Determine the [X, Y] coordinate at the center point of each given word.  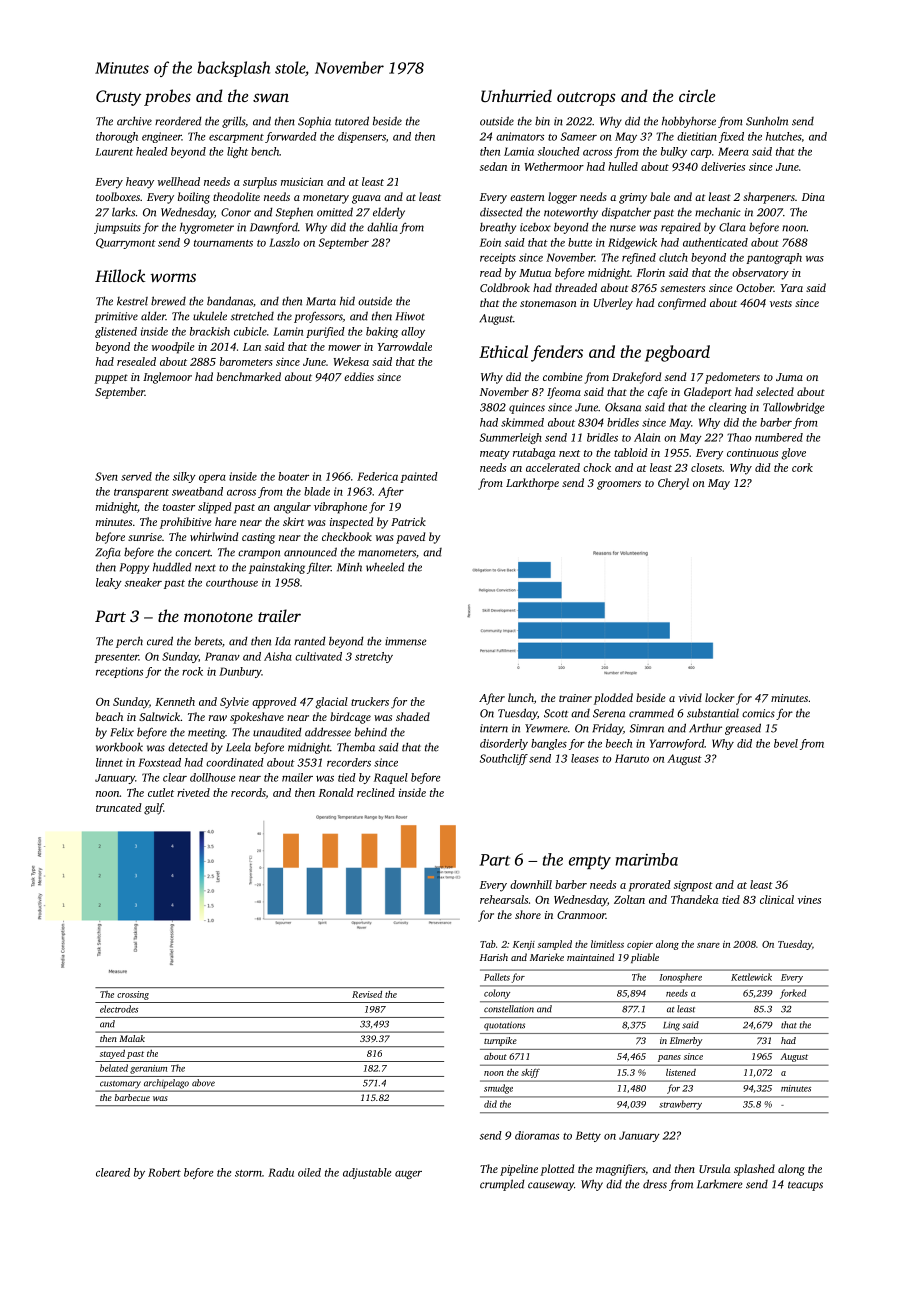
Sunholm [767, 121]
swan [271, 97]
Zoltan [629, 899]
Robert [164, 1172]
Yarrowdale [405, 346]
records [248, 793]
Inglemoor [167, 378]
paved [410, 538]
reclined [376, 792]
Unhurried [516, 95]
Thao [739, 437]
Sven [106, 476]
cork [802, 467]
